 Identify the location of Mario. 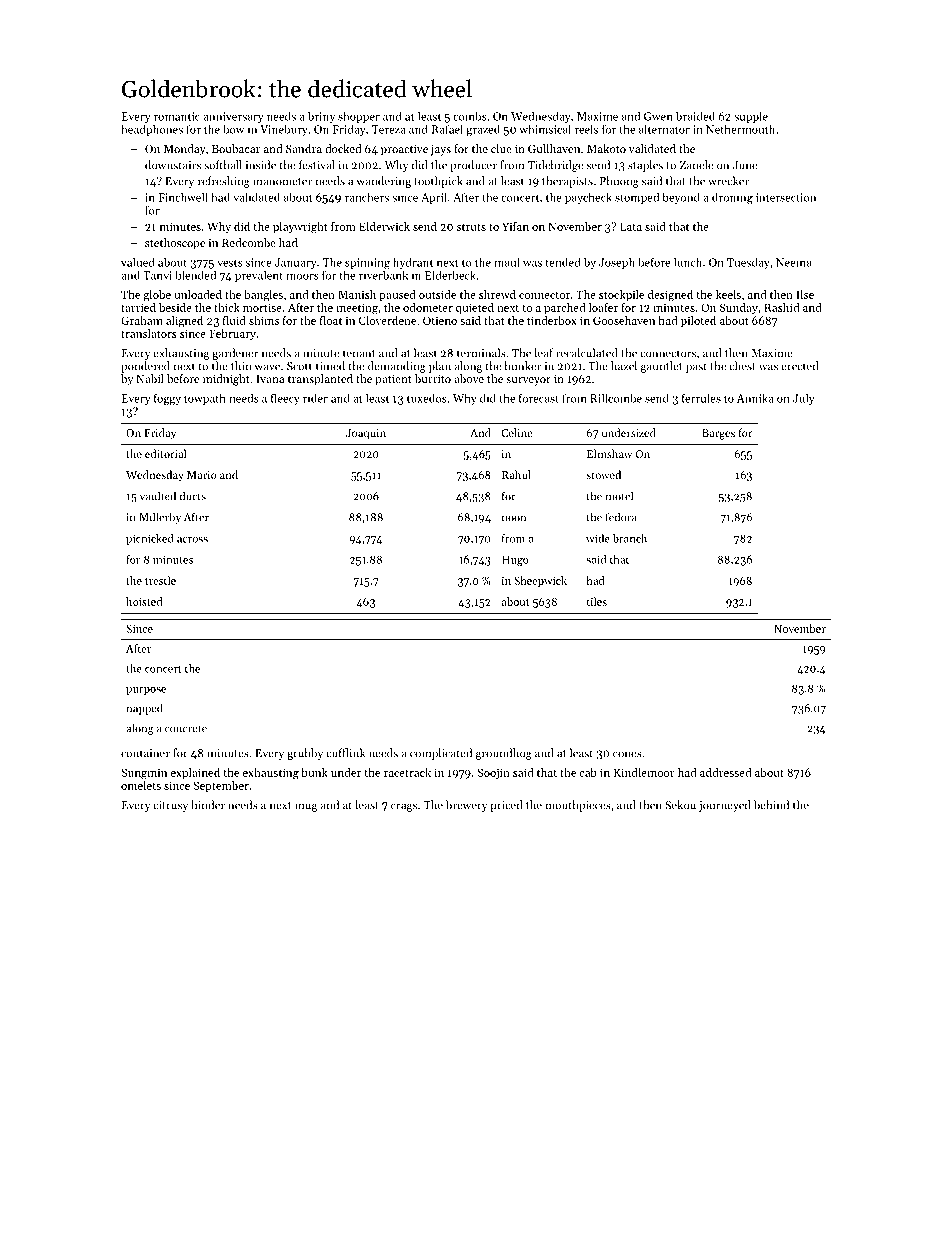
(202, 475).
